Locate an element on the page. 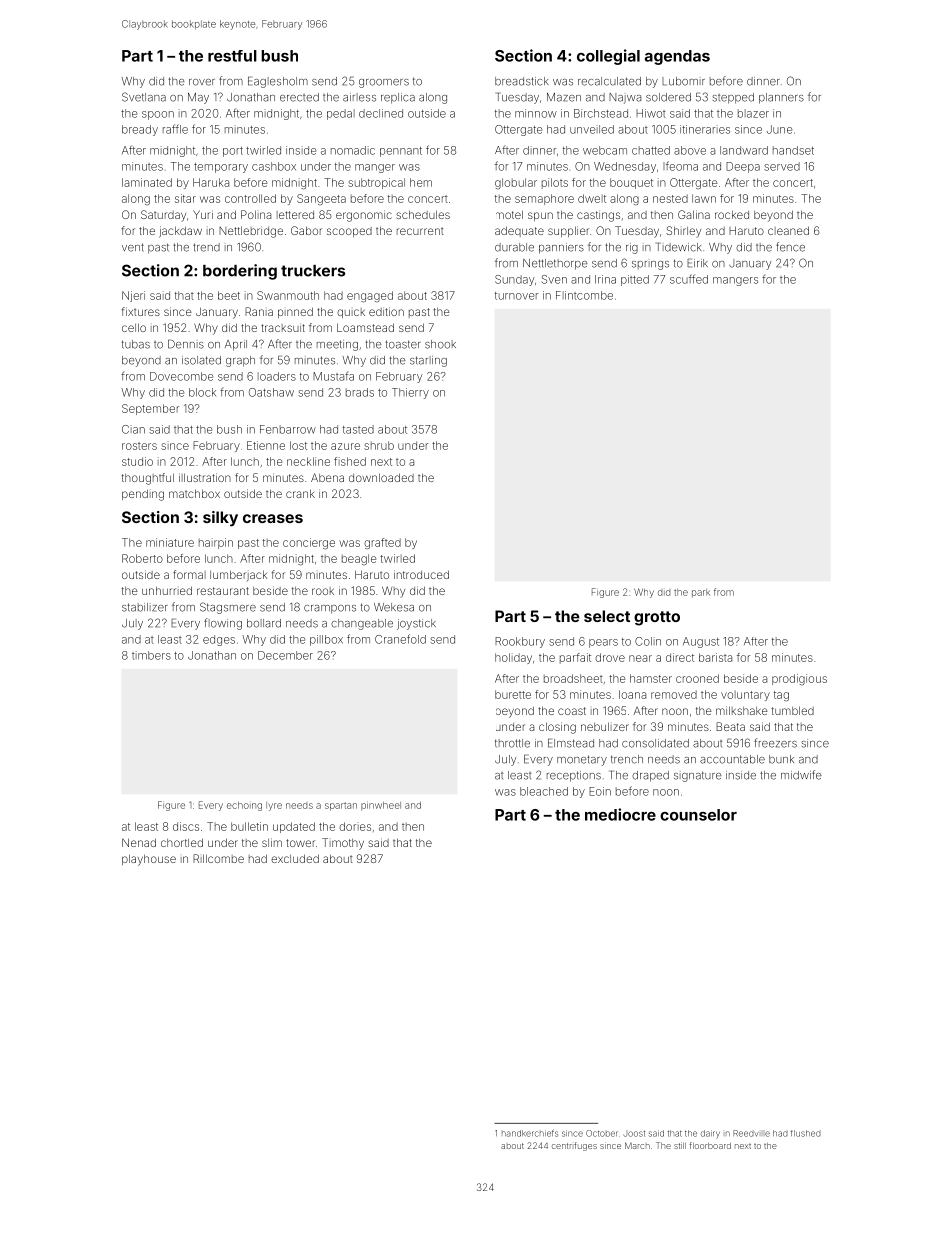 The image size is (952, 1233). playhouse is located at coordinates (149, 860).
